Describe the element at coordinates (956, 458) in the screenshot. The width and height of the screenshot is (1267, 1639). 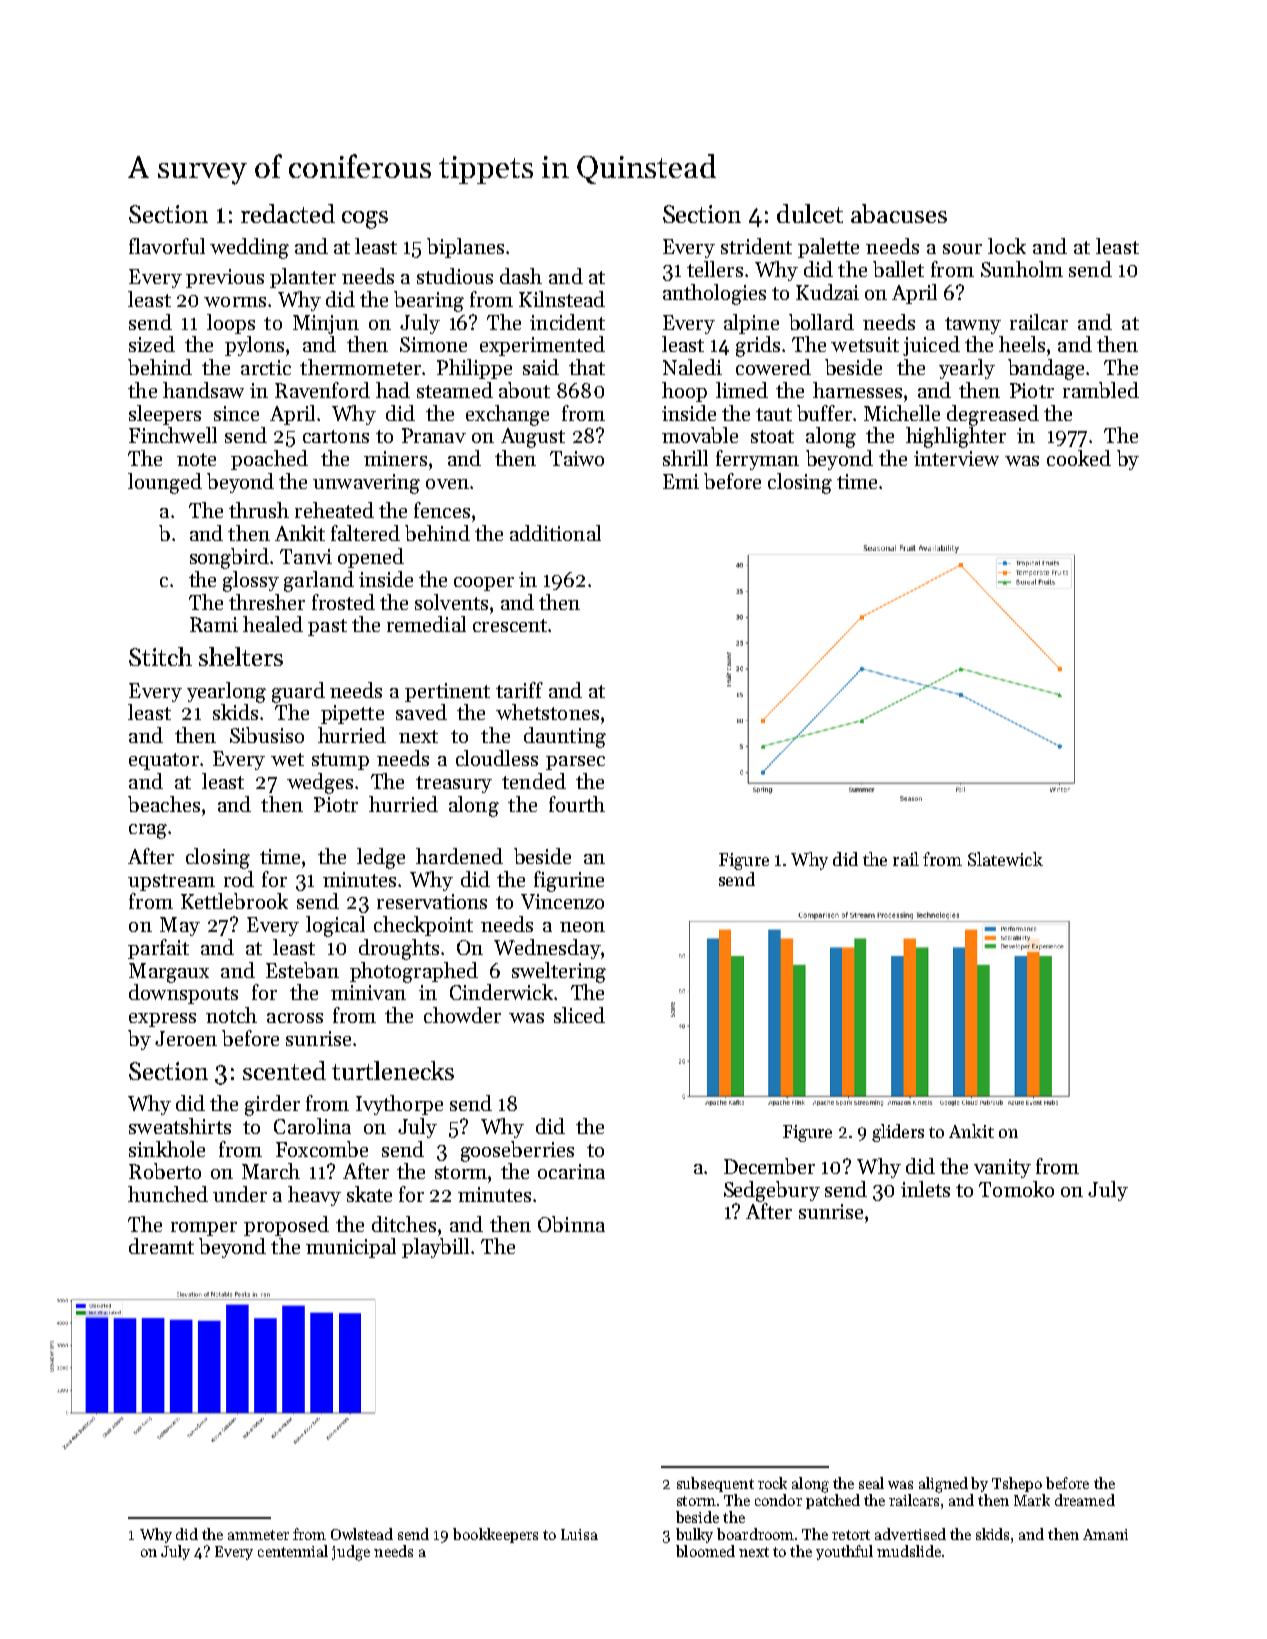
I see `interview` at that location.
